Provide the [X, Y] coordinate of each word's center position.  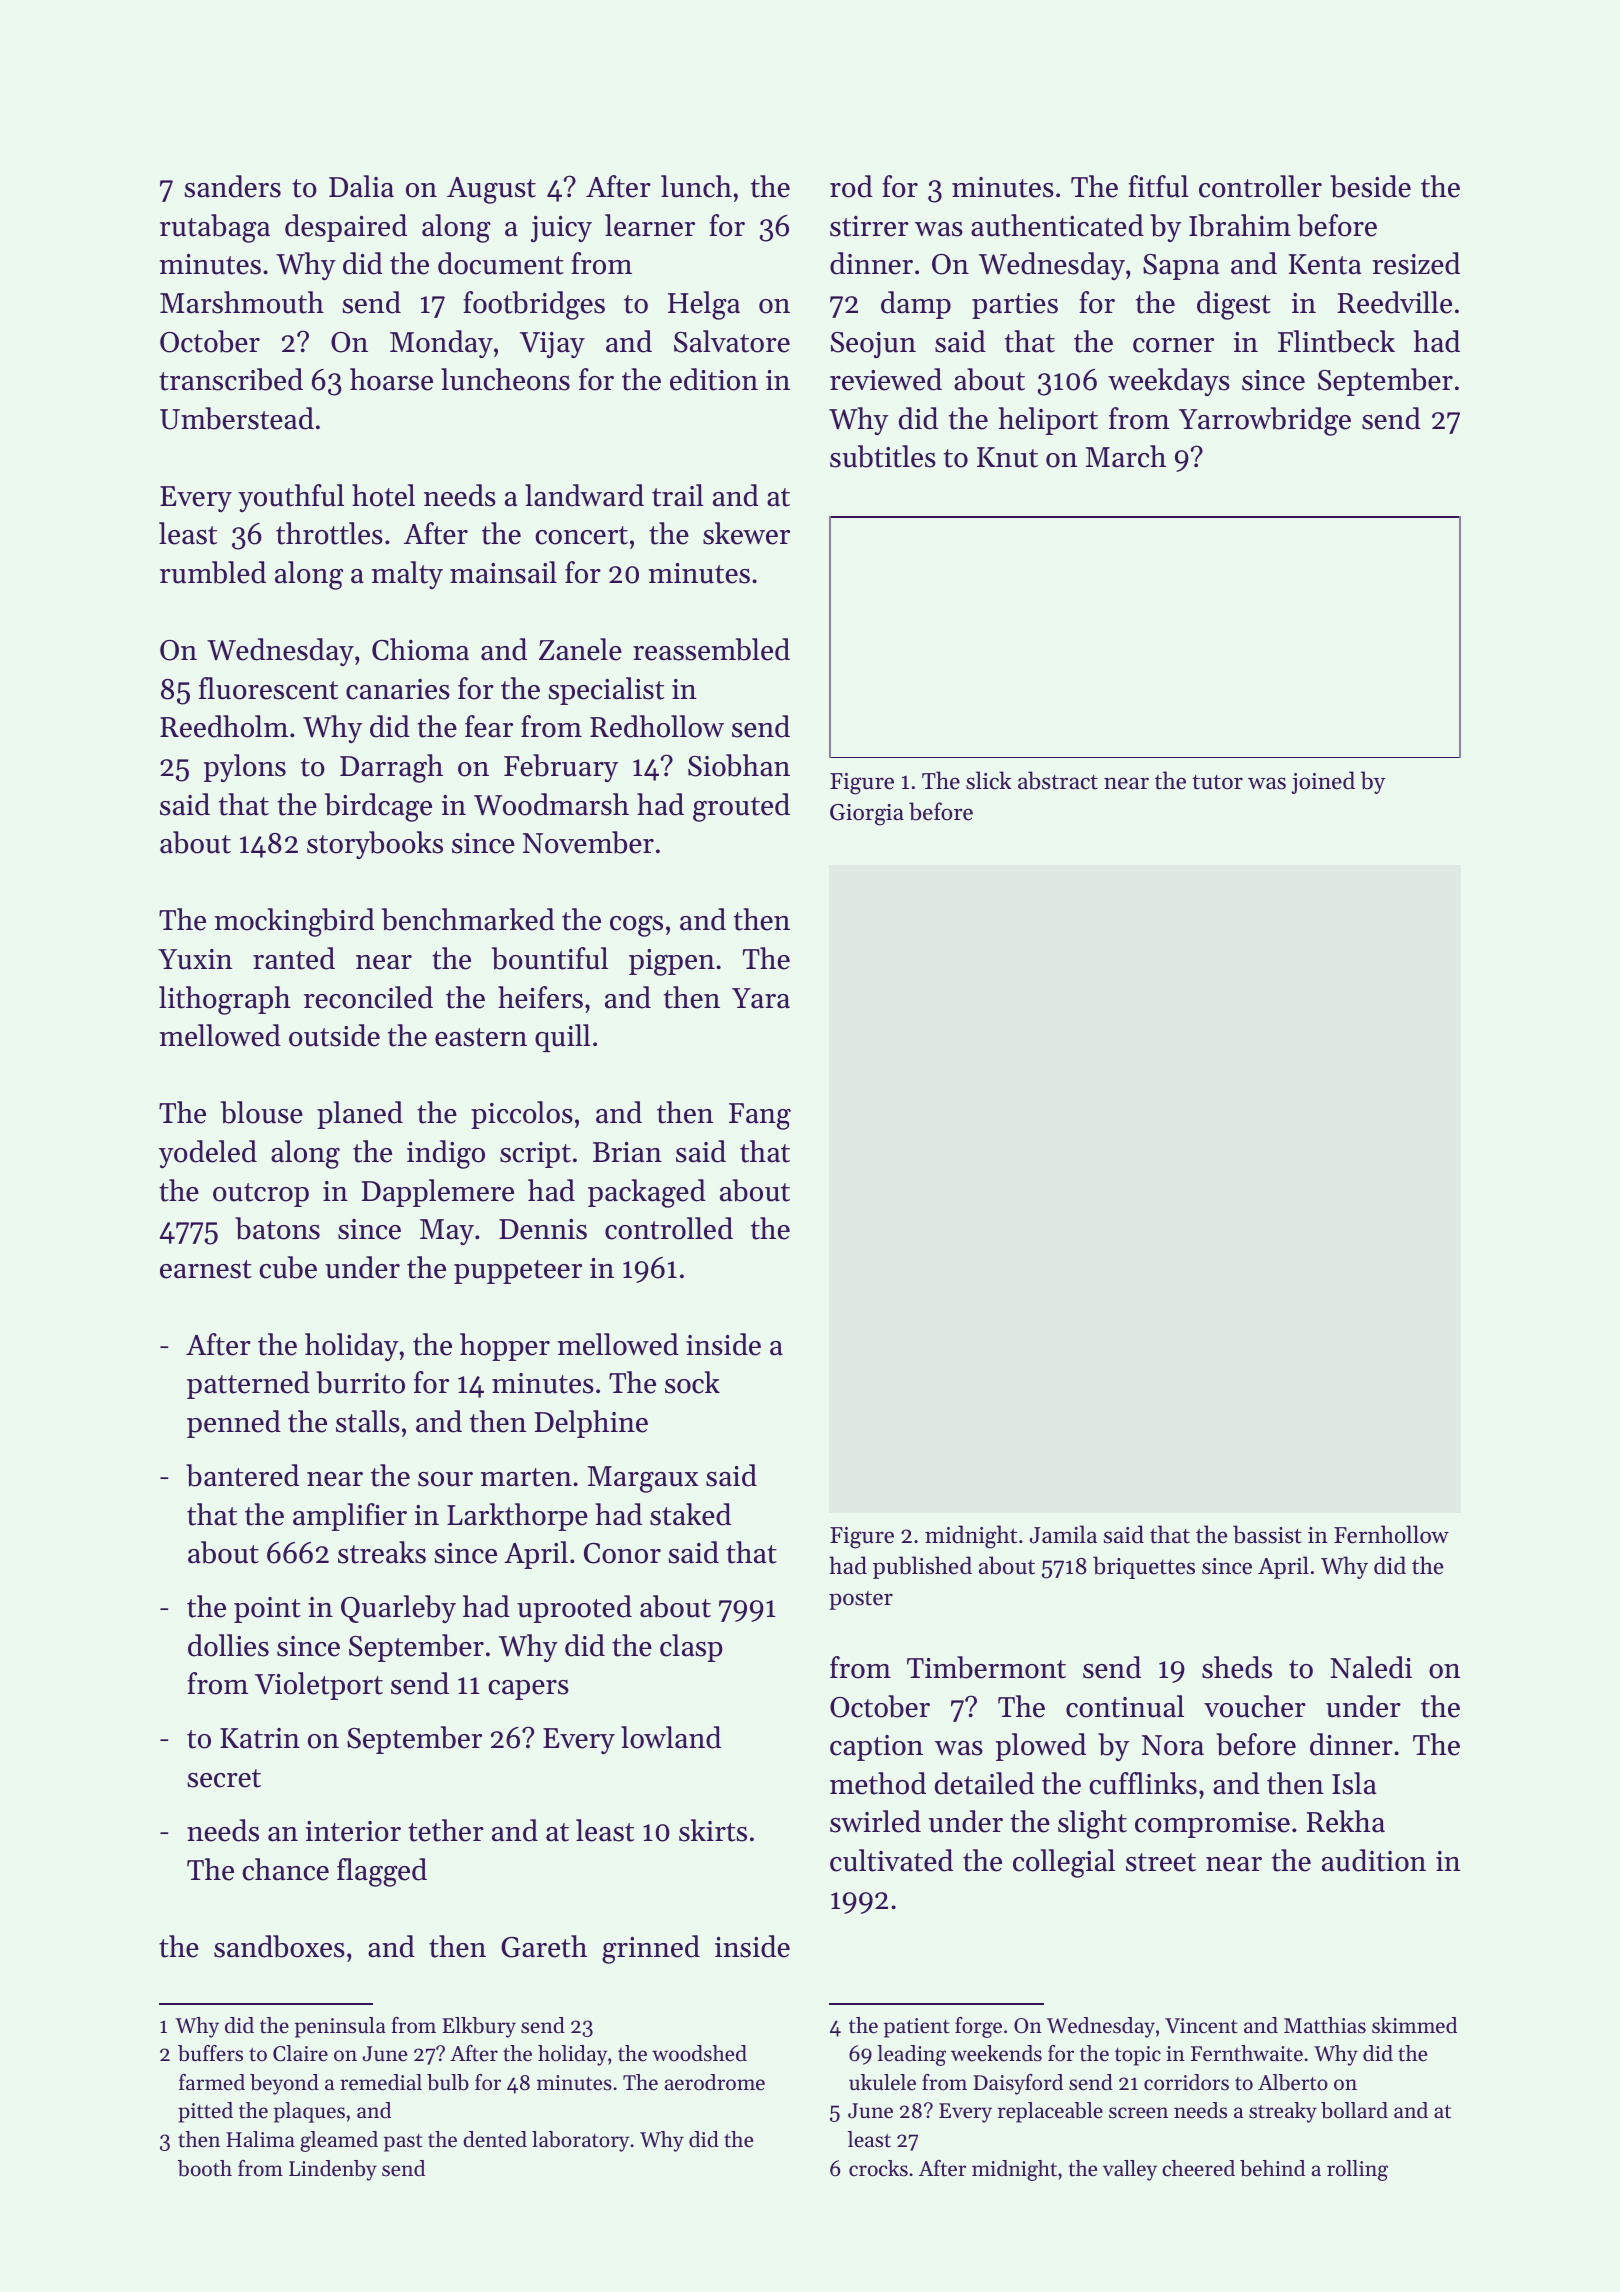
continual [1125, 1706]
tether [446, 1830]
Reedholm [224, 726]
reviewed [886, 379]
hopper [505, 1347]
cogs [636, 926]
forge [978, 2027]
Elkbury [479, 2027]
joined [1323, 782]
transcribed [231, 379]
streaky [1283, 2112]
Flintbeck [1336, 341]
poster [861, 1600]
